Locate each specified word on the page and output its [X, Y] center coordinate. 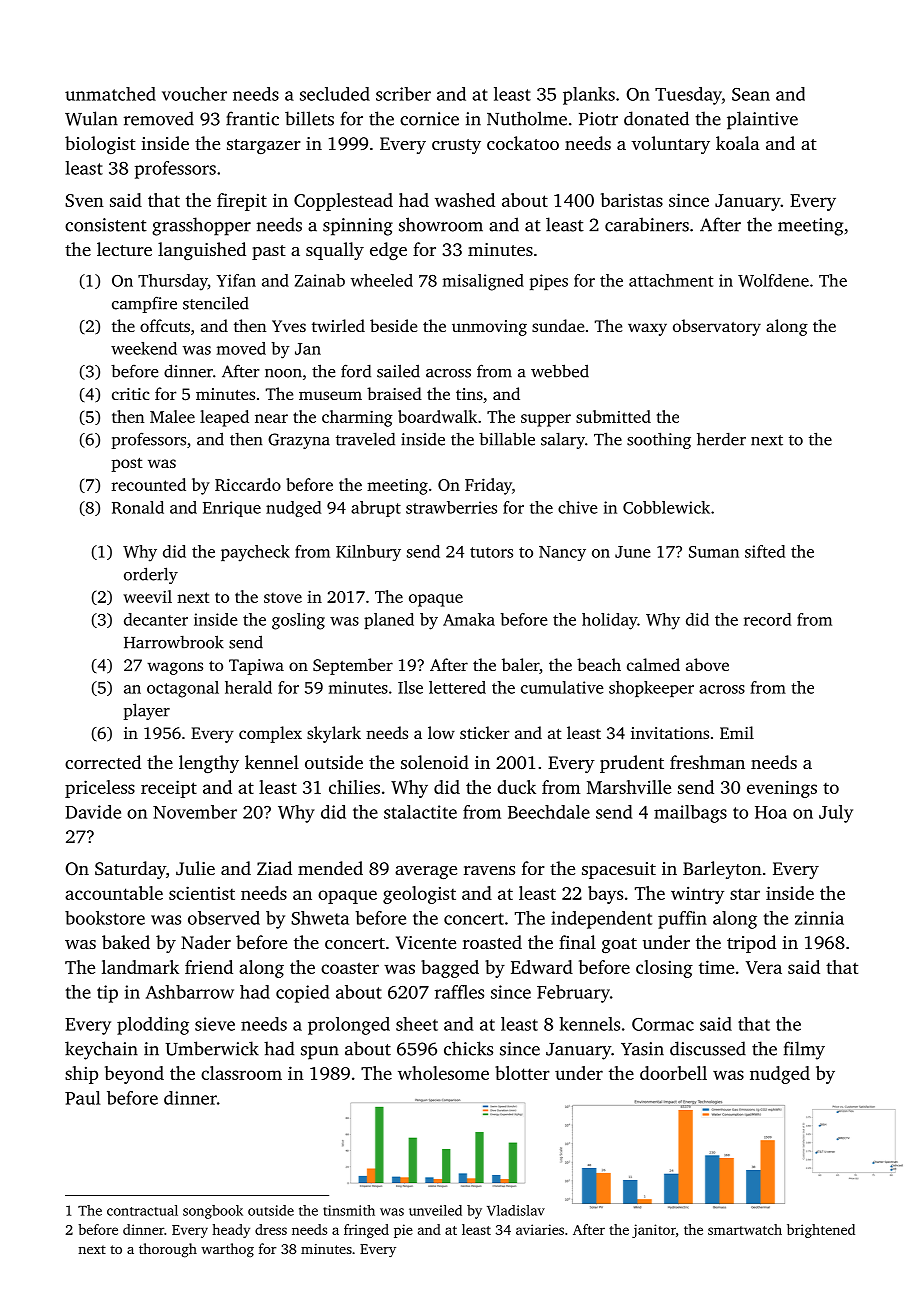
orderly [151, 575]
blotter [522, 1073]
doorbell [673, 1073]
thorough [168, 1250]
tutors [491, 552]
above [707, 664]
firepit [242, 202]
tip [107, 994]
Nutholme [527, 118]
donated [656, 118]
